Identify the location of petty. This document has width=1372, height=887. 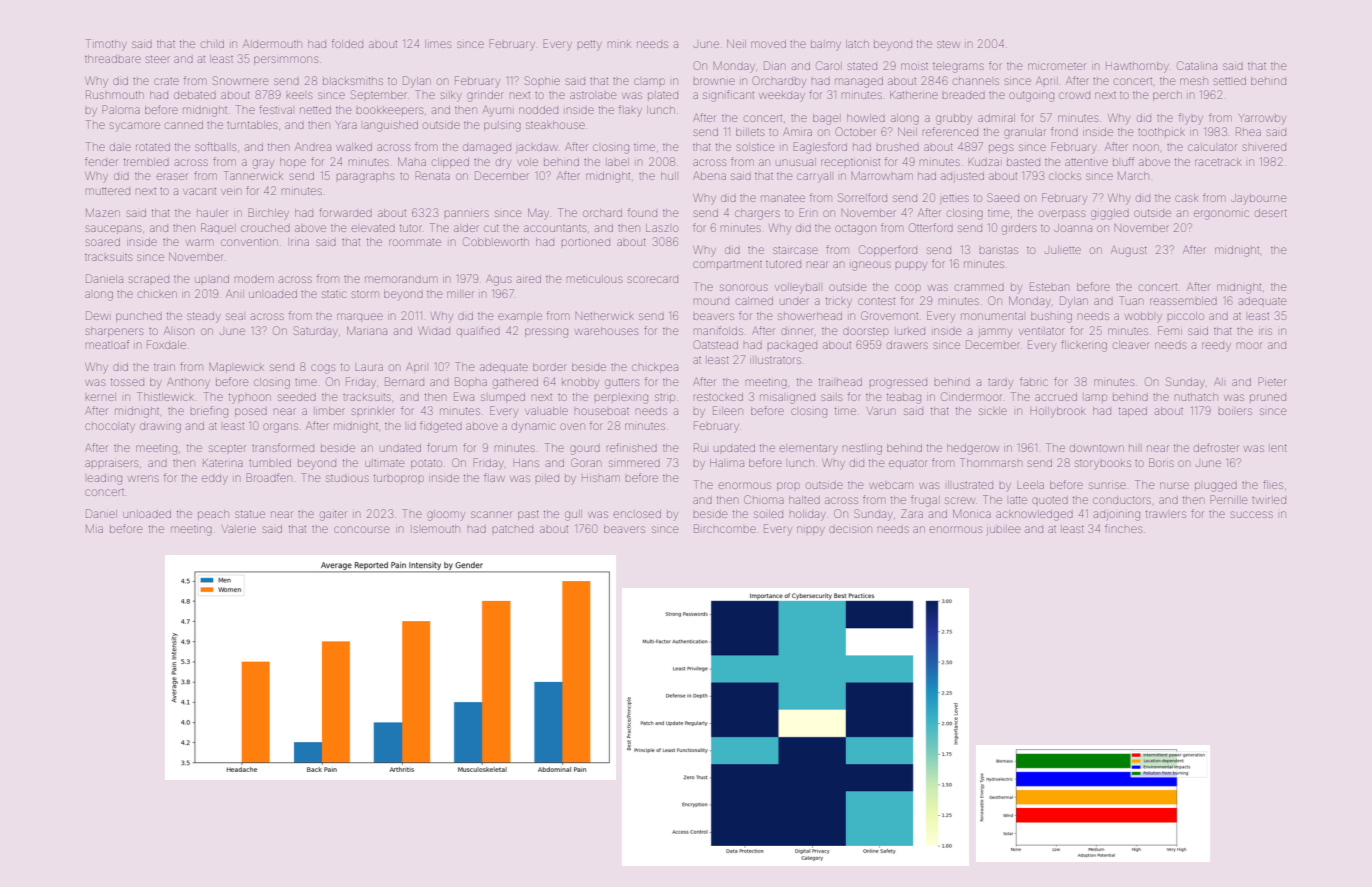
(590, 46).
